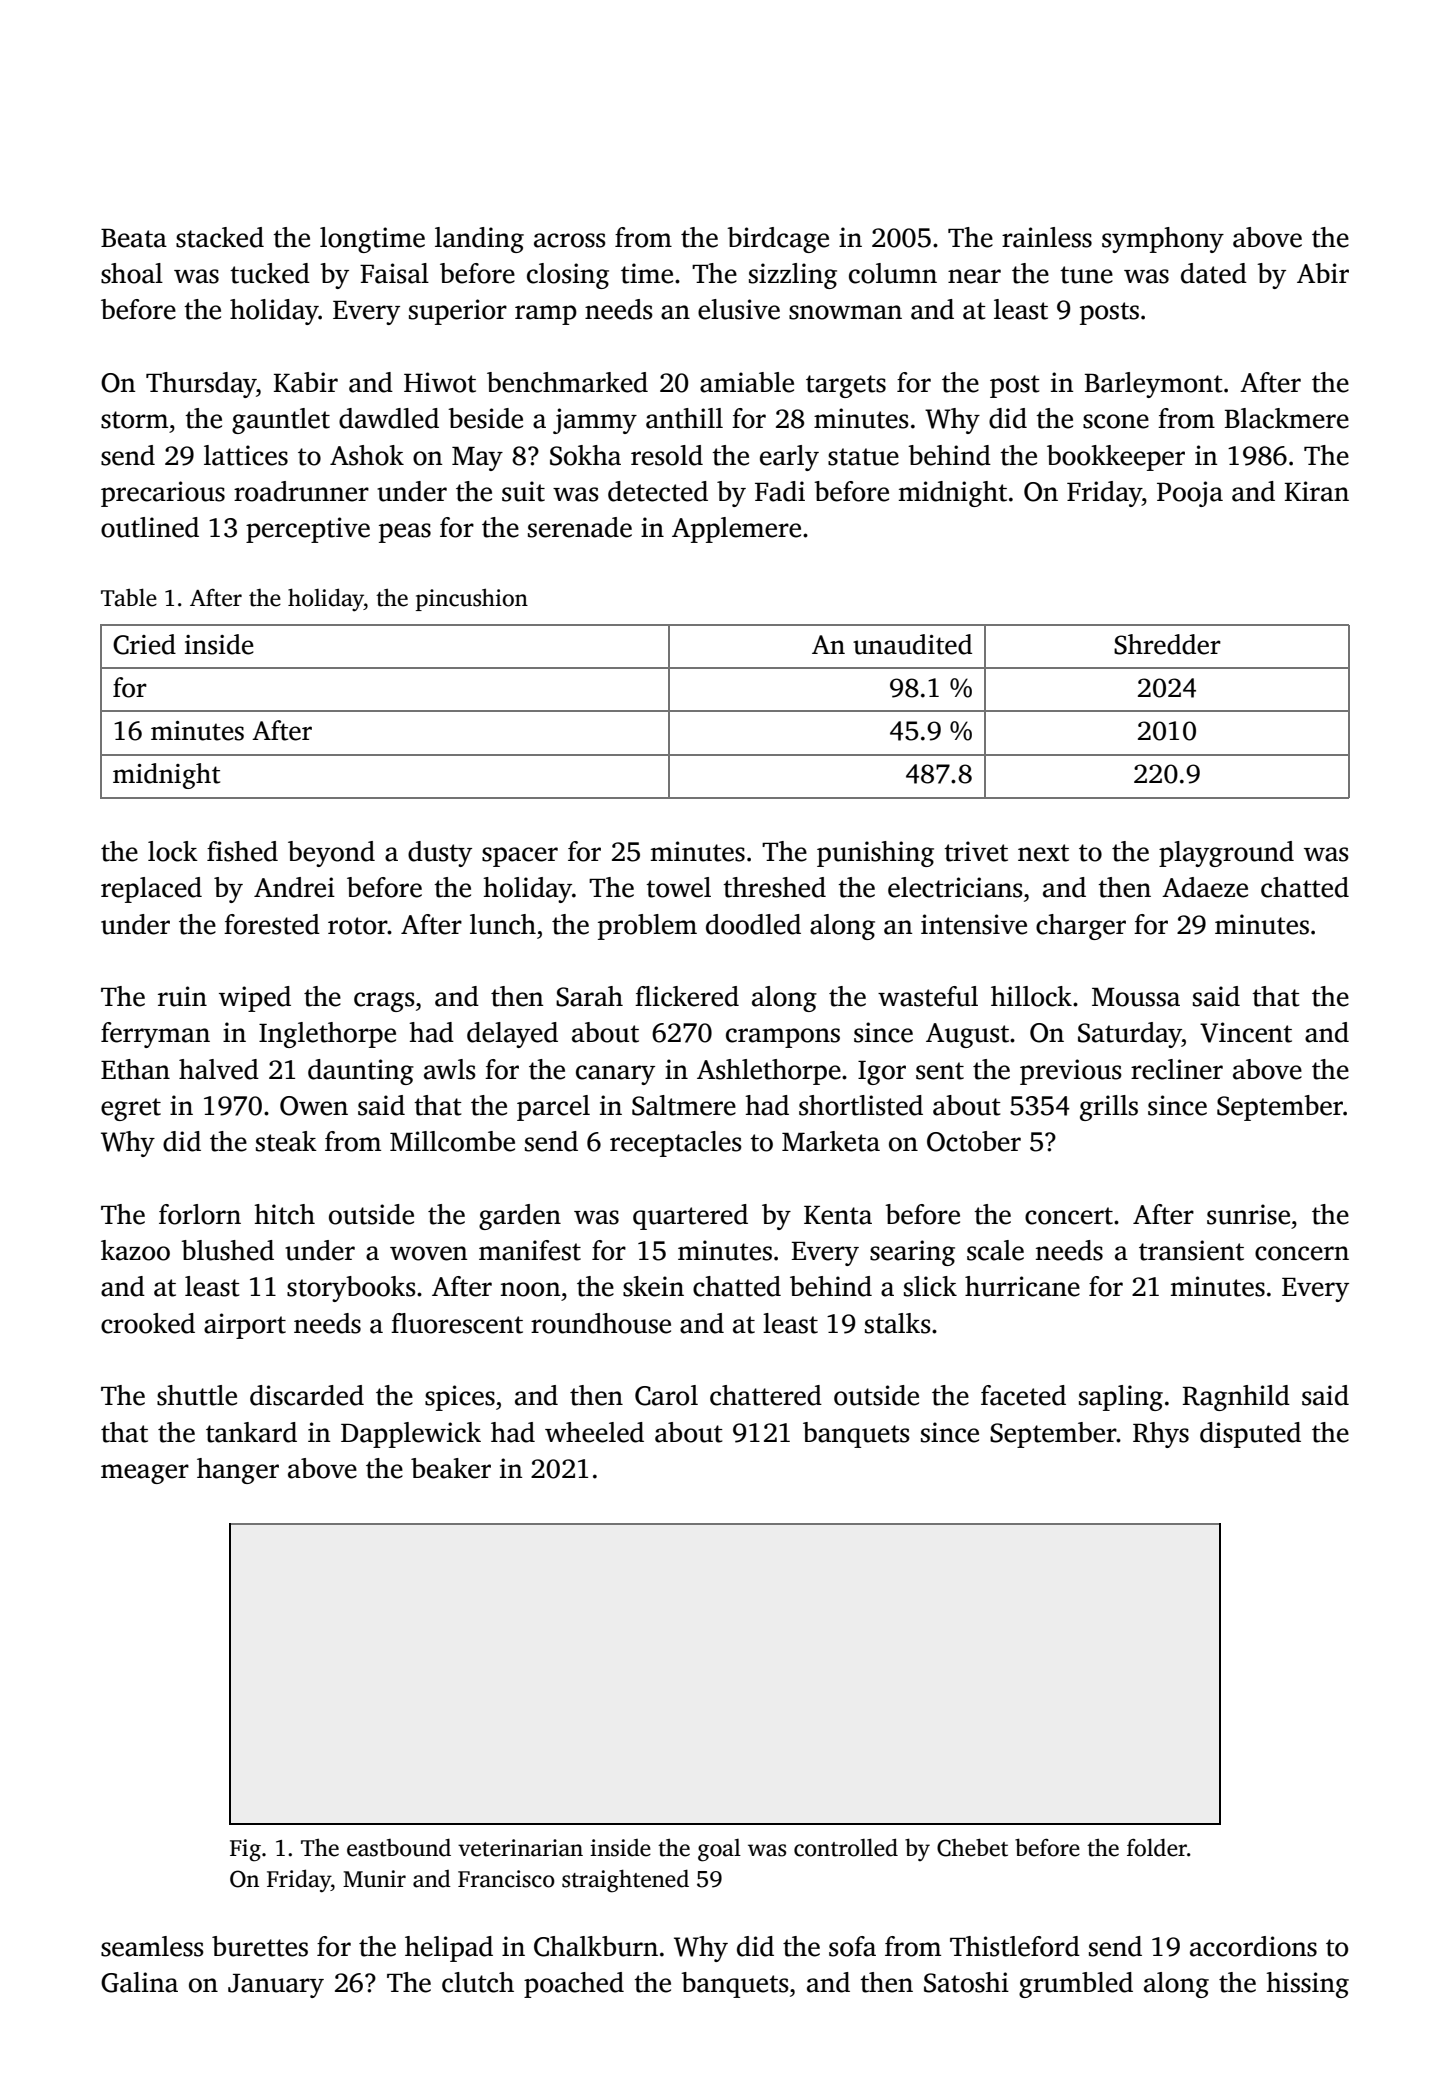  Describe the element at coordinates (596, 1946) in the screenshot. I see `Chalkburn` at that location.
